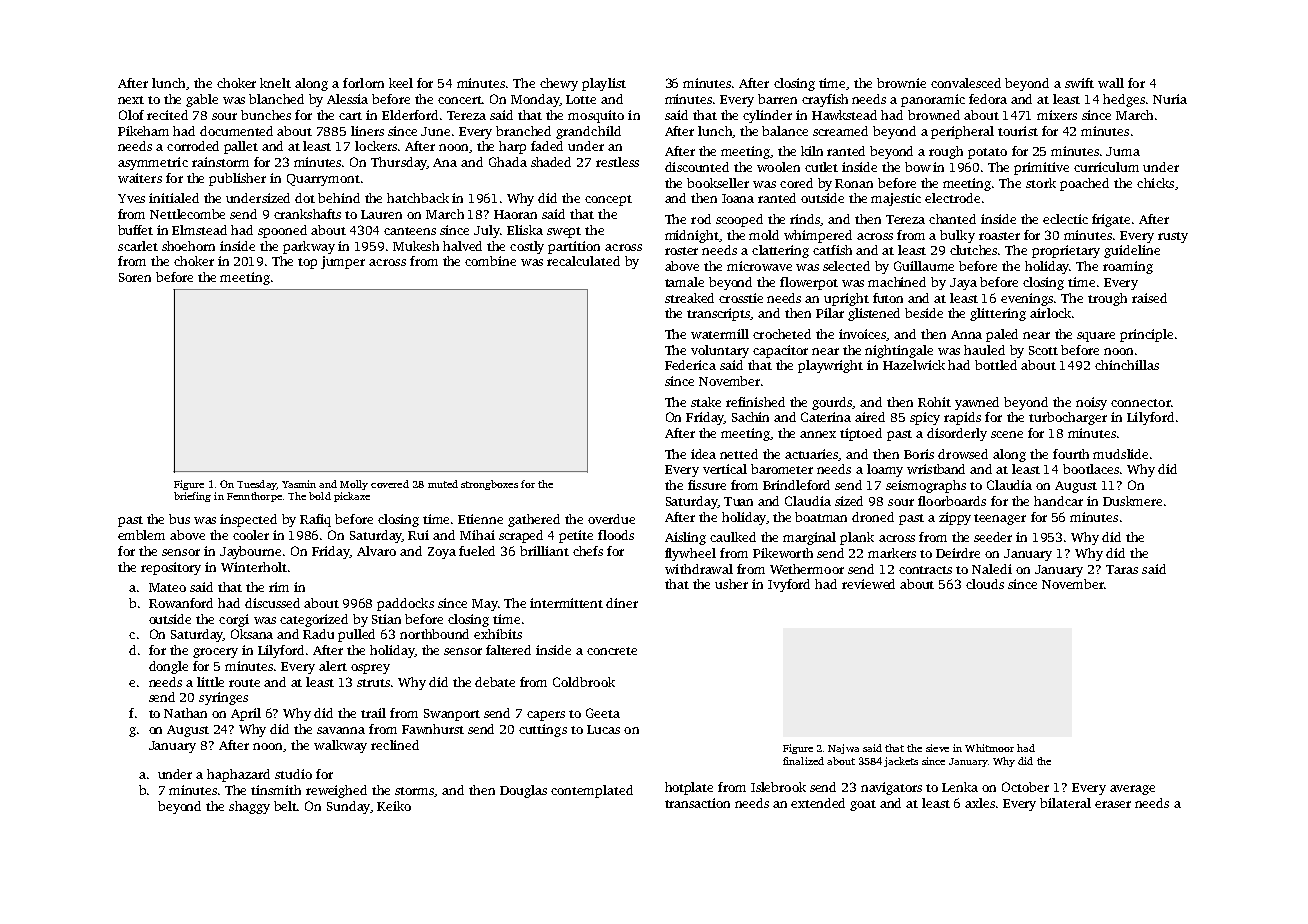 The width and height of the screenshot is (1308, 924). What do you see at coordinates (739, 220) in the screenshot?
I see `scooped` at bounding box center [739, 220].
